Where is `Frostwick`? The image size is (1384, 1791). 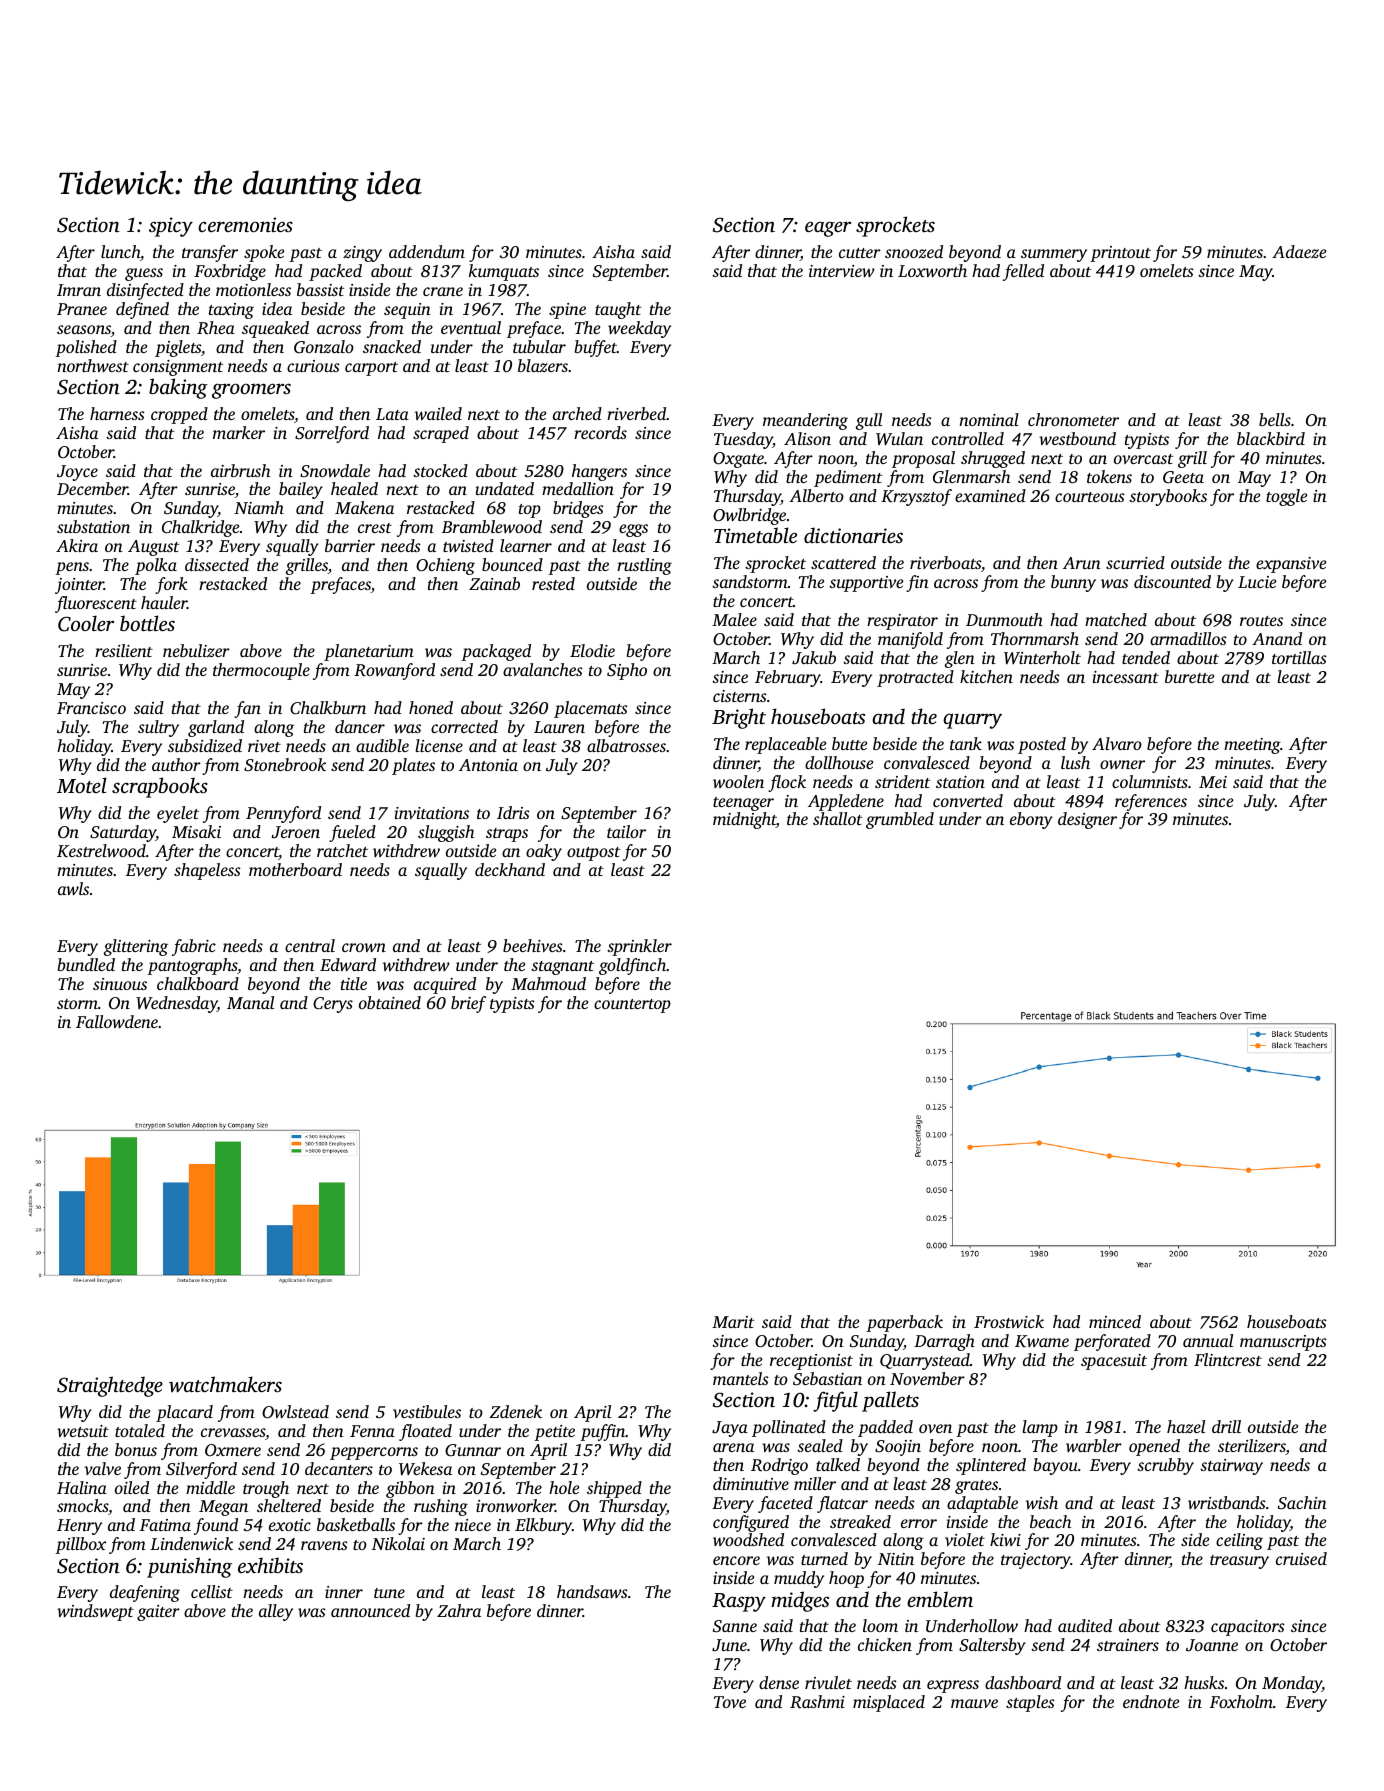 Frostwick is located at coordinates (1009, 1321).
